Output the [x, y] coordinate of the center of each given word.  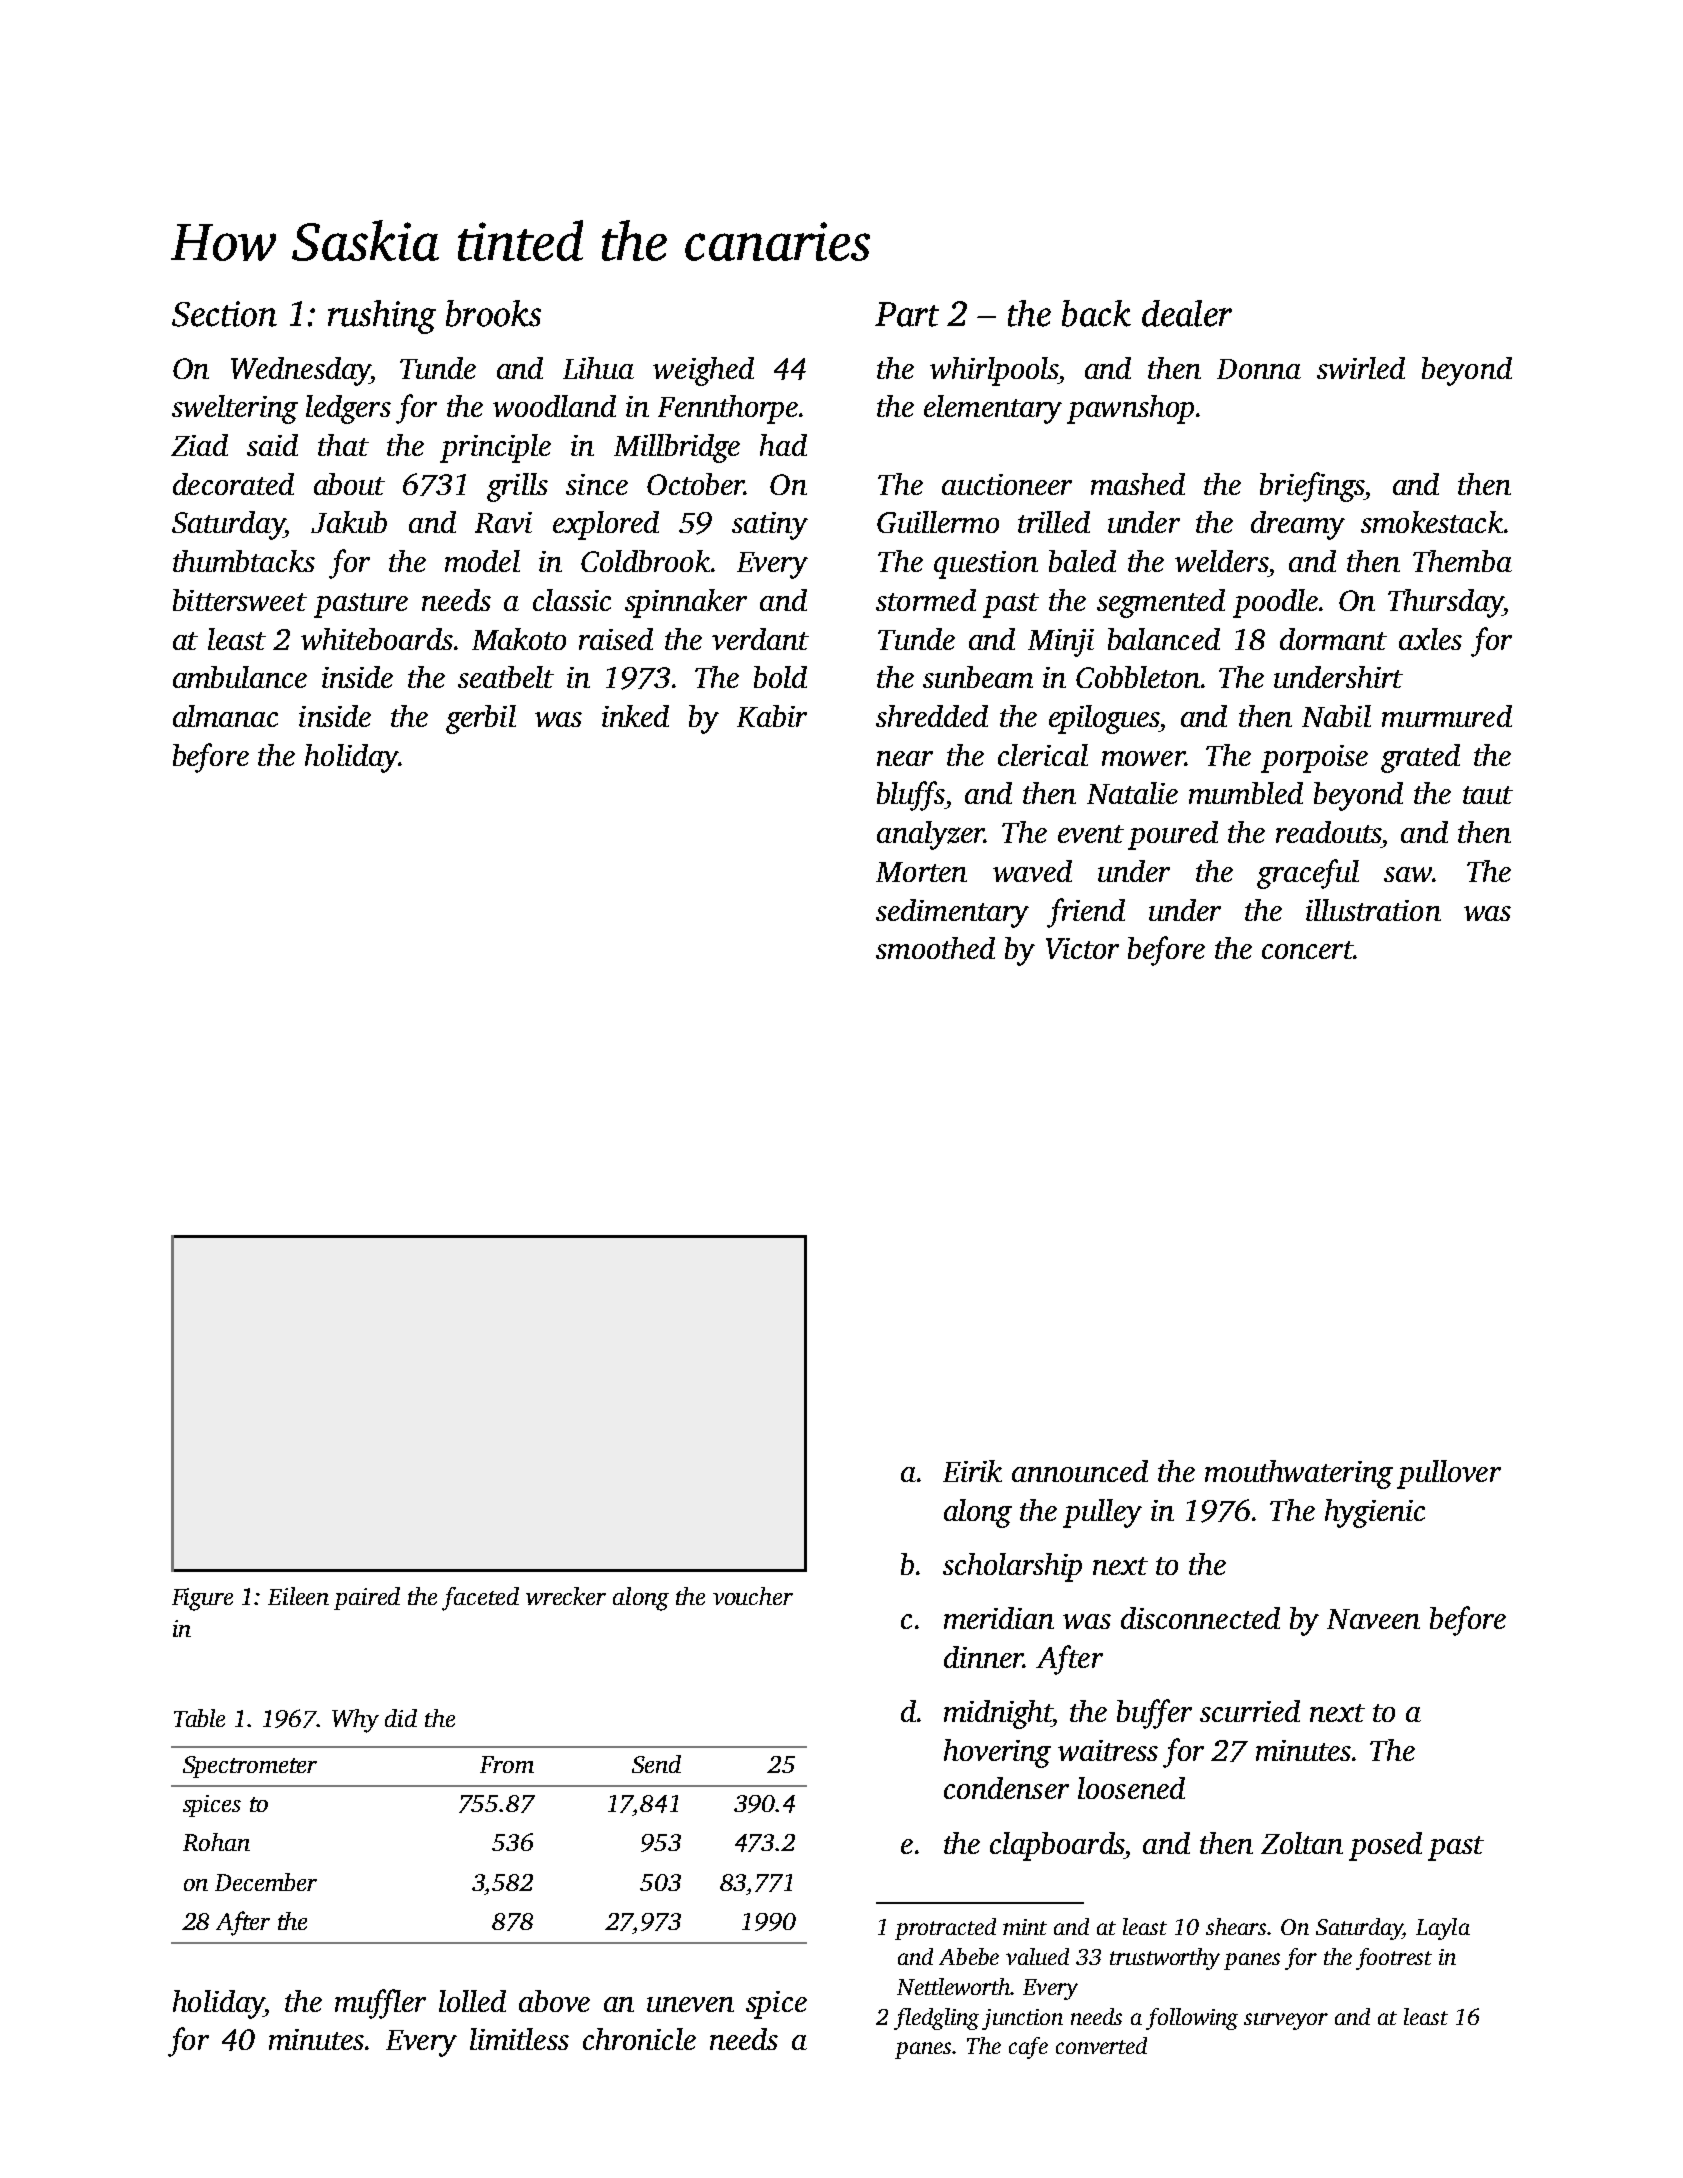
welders [1221, 561]
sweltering [235, 409]
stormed [926, 600]
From [507, 1764]
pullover [1449, 1474]
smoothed [935, 948]
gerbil [481, 719]
